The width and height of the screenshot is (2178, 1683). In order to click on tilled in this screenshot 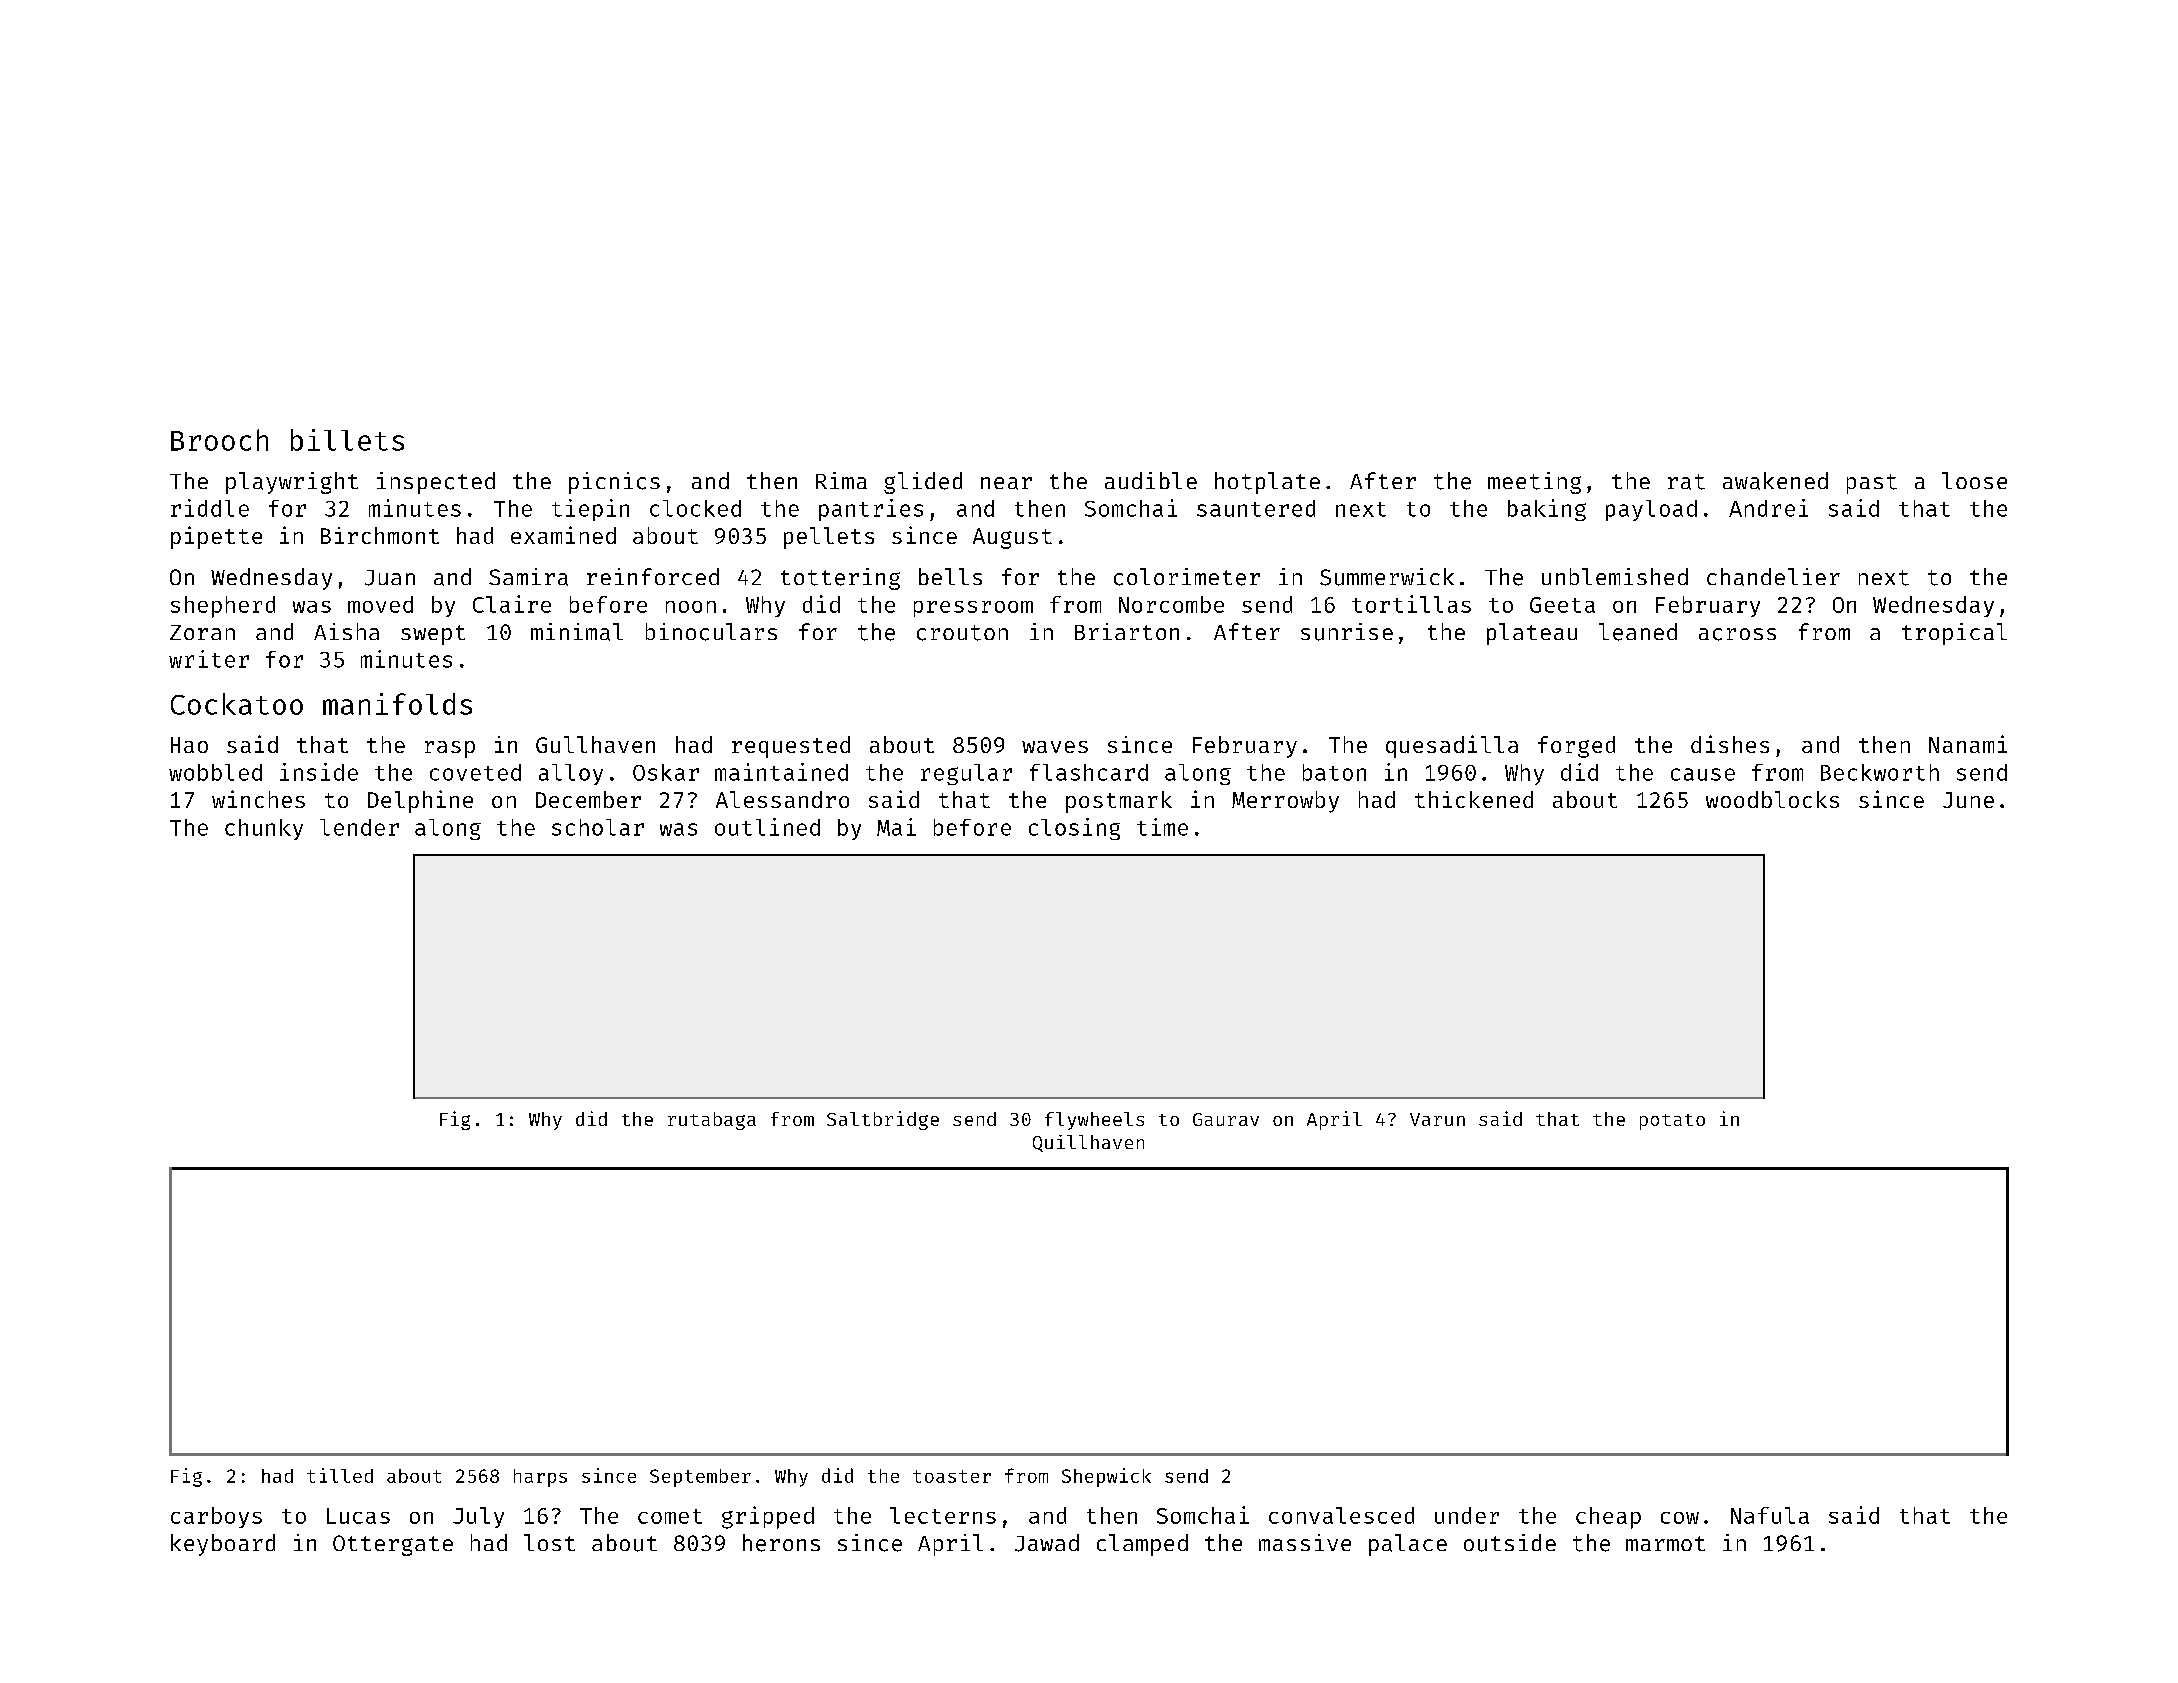, I will do `click(340, 1475)`.
